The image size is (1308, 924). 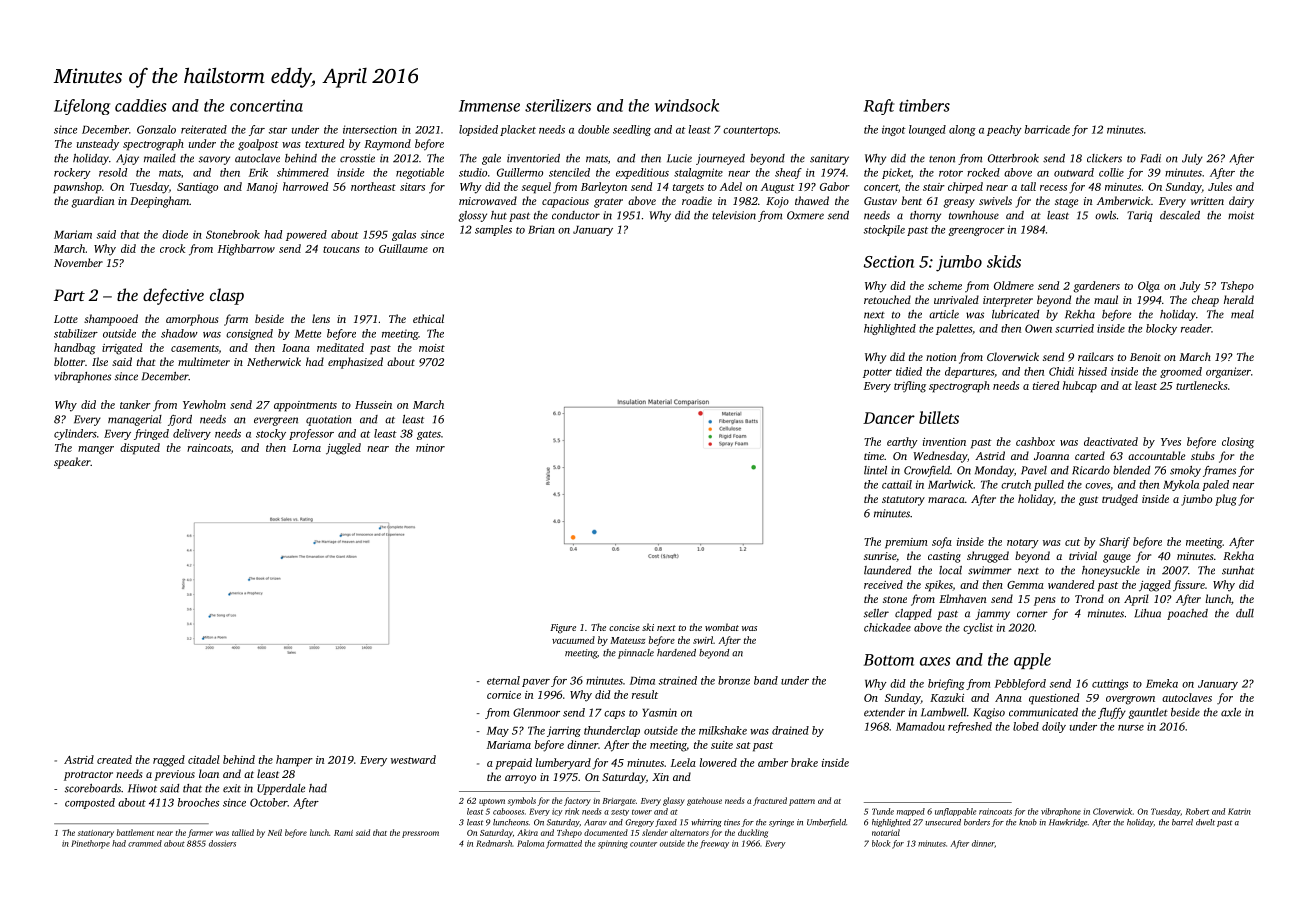 What do you see at coordinates (430, 448) in the page?
I see `minor` at bounding box center [430, 448].
